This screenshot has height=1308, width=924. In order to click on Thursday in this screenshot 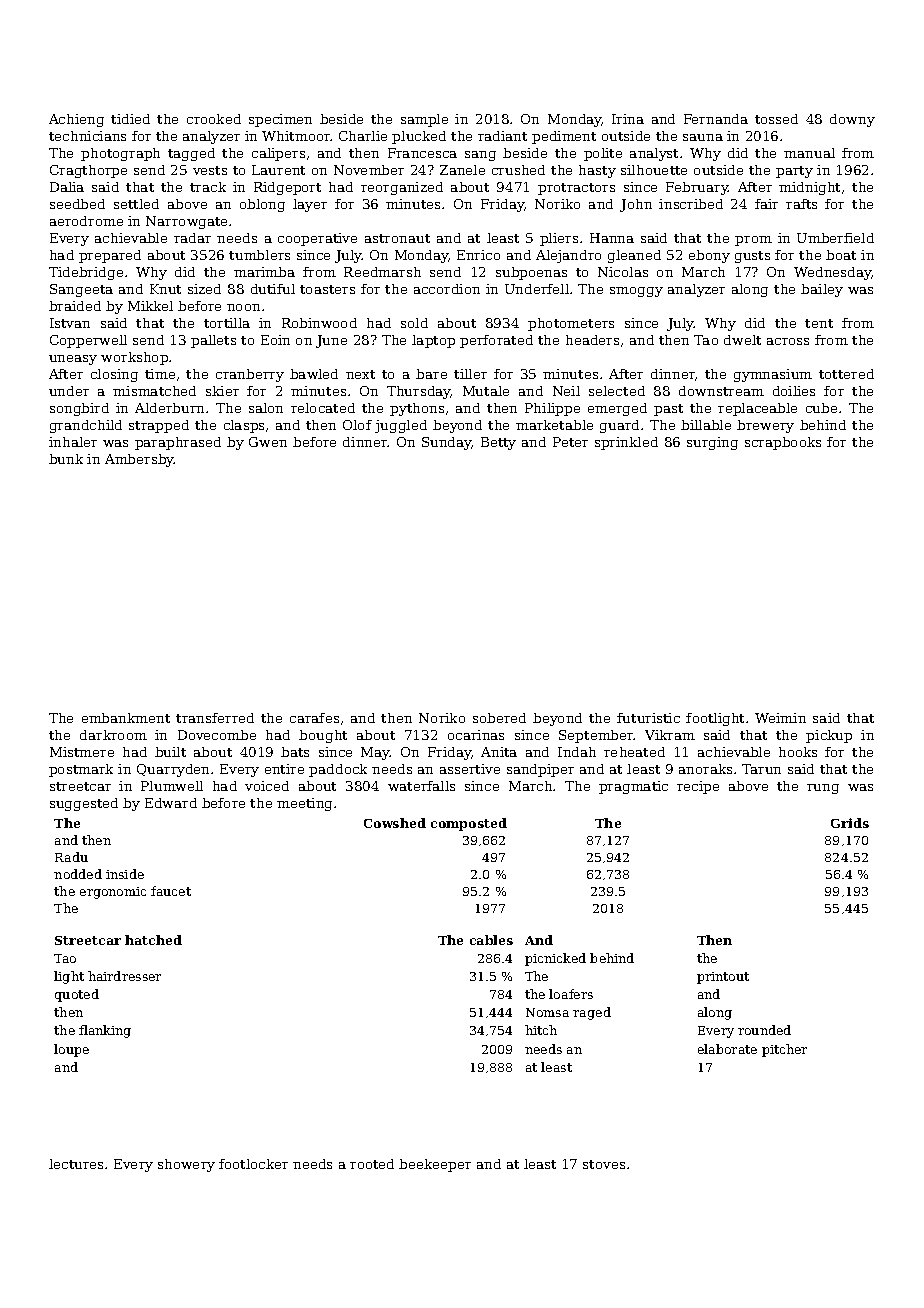, I will do `click(419, 392)`.
